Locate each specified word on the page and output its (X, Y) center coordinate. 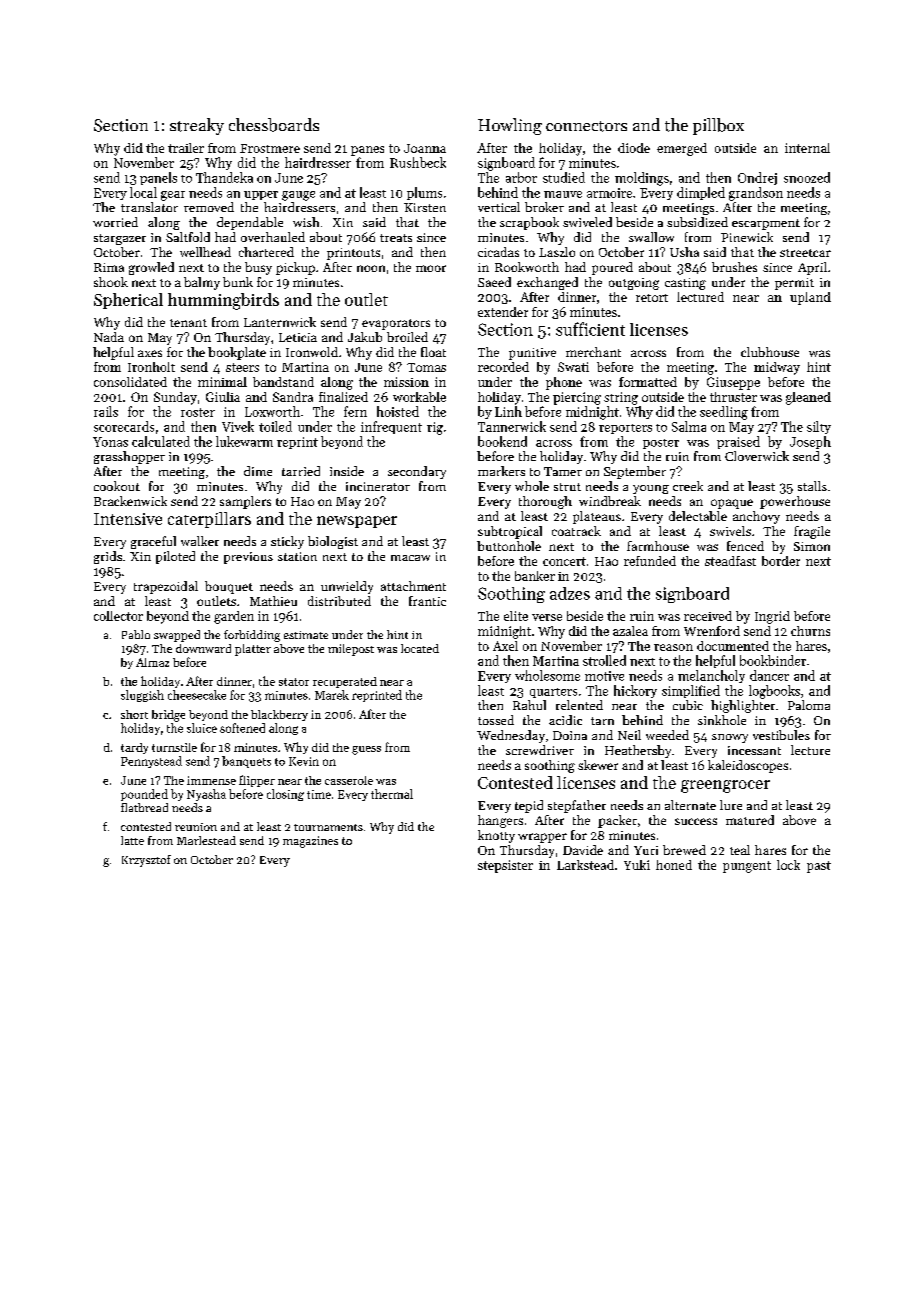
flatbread (144, 807)
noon (371, 268)
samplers (245, 502)
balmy (202, 283)
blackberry (279, 715)
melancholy (711, 676)
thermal (392, 794)
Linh (508, 411)
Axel (505, 646)
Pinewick (747, 237)
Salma (689, 426)
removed (209, 207)
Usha (684, 252)
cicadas (498, 252)
